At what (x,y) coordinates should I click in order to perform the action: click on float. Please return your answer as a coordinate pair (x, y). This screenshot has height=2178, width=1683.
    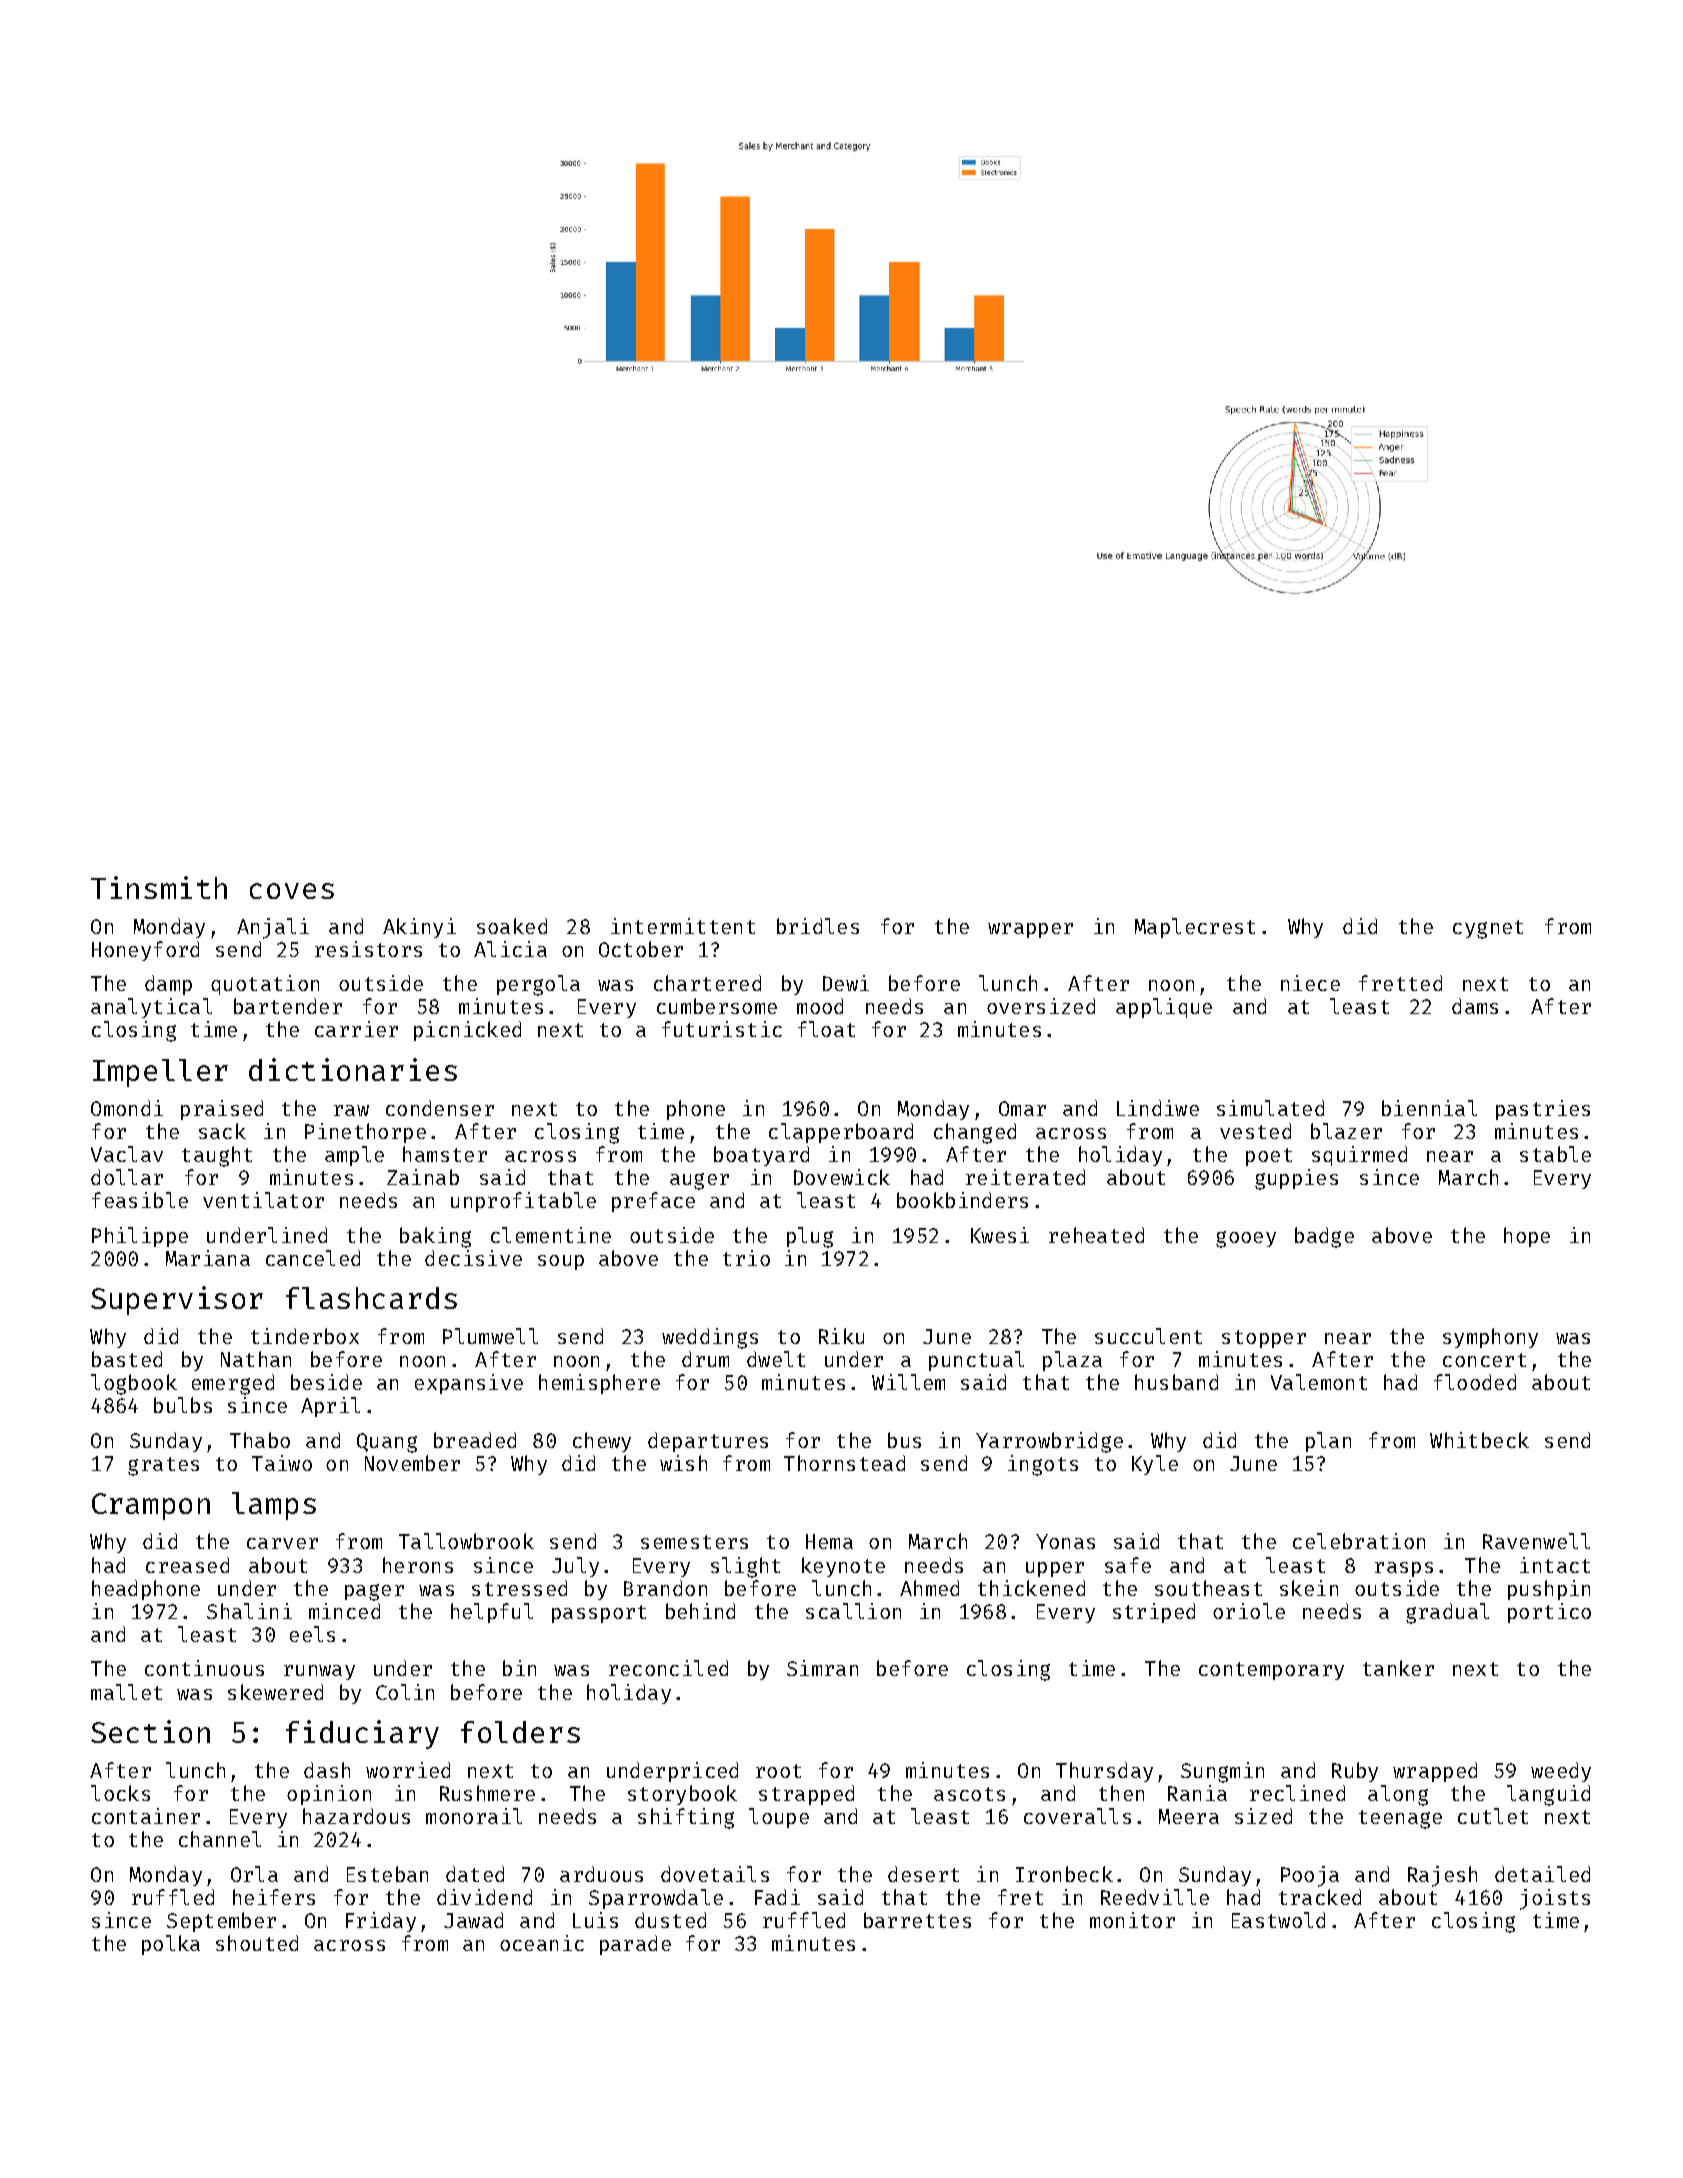
    Looking at the image, I should click on (826, 1029).
